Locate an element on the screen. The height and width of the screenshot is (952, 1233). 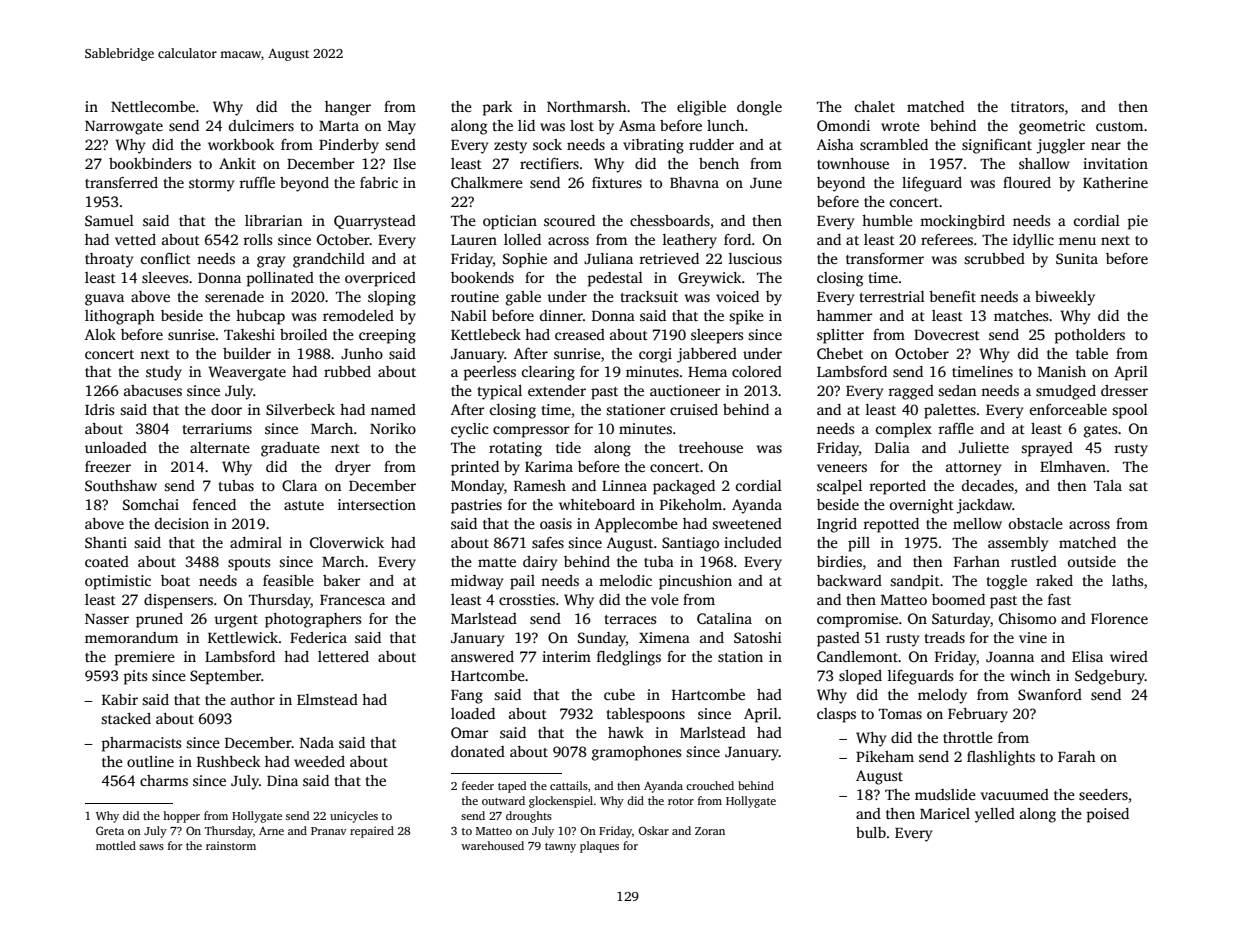
weeded is located at coordinates (319, 761).
